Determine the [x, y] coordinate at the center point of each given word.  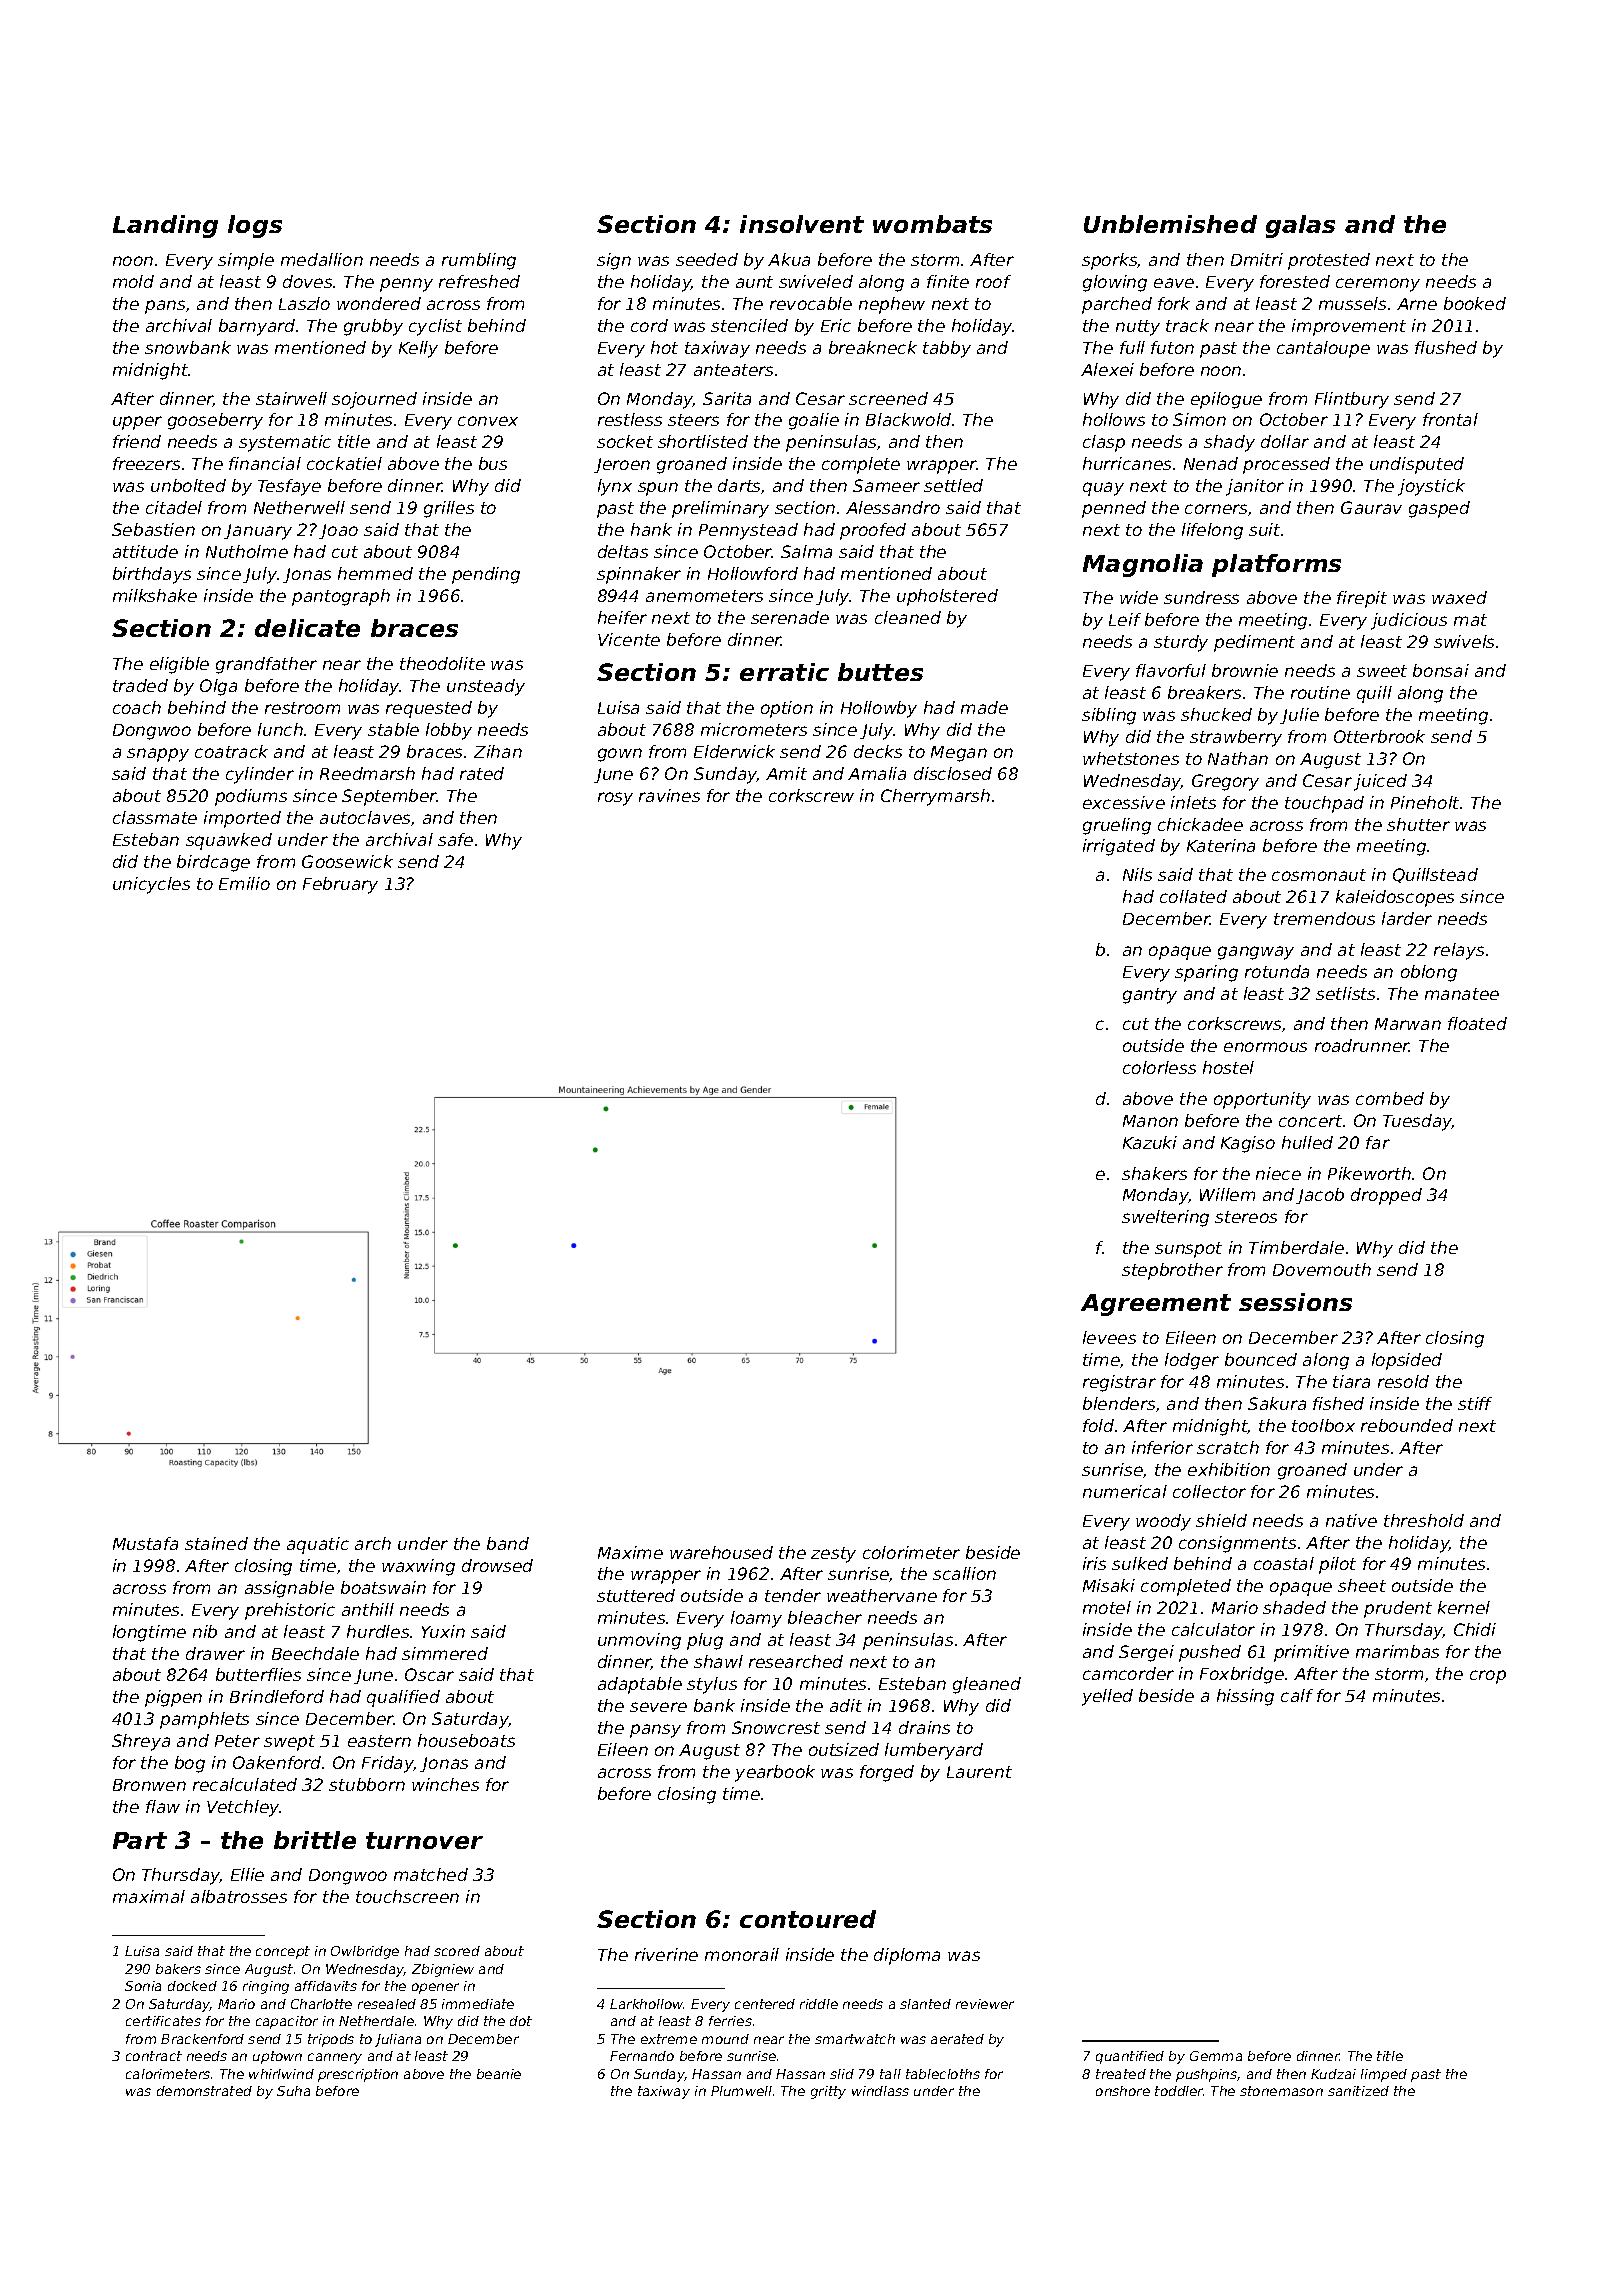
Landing [165, 226]
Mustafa [145, 1543]
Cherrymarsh [935, 797]
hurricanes [1127, 463]
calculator [1213, 1629]
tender [793, 1595]
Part [140, 1840]
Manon [1150, 1121]
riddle [819, 2004]
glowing [1115, 283]
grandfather [266, 665]
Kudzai [1333, 2074]
